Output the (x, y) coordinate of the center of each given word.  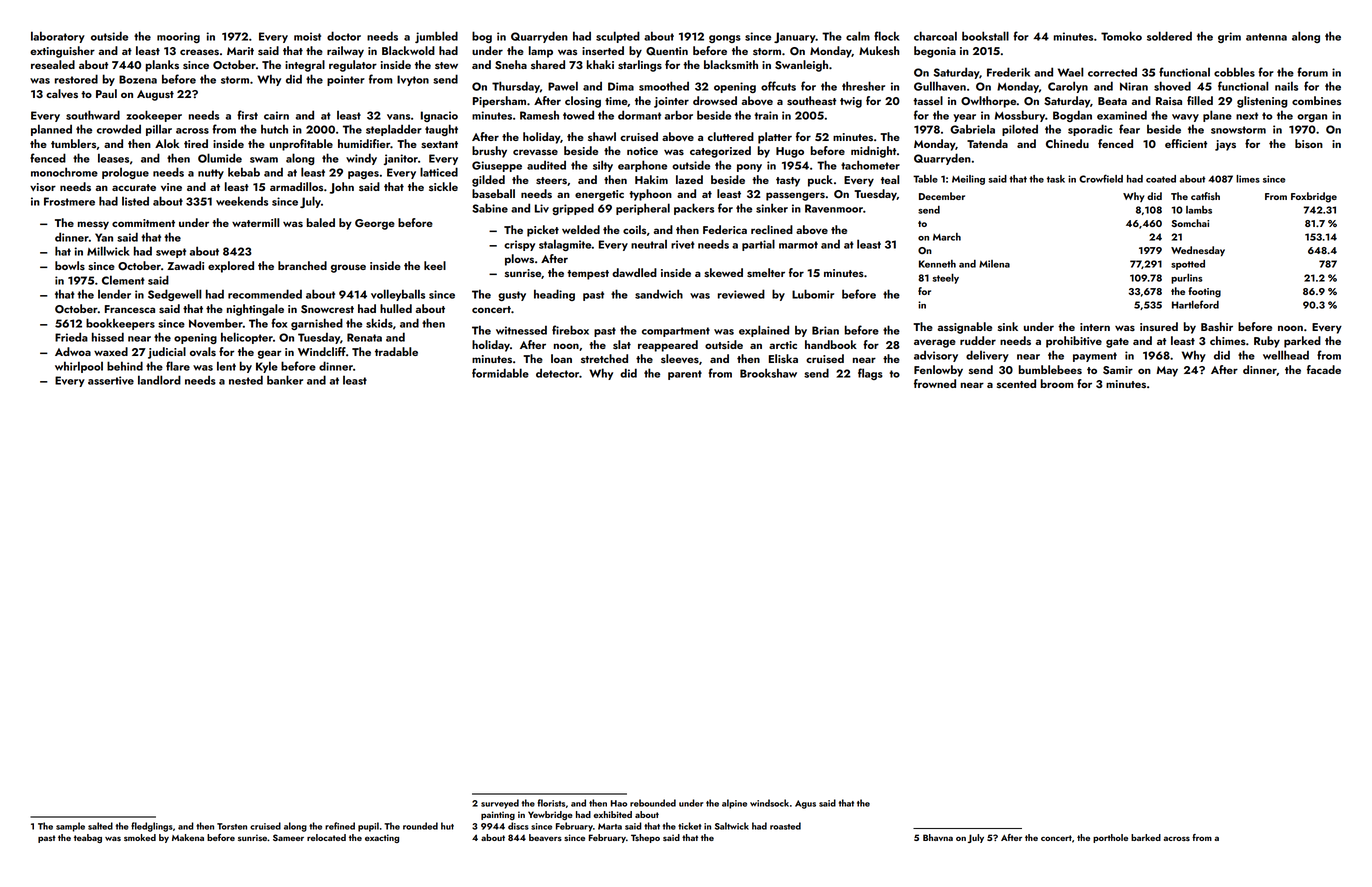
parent (685, 375)
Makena (188, 837)
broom (1057, 383)
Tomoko (1121, 36)
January (795, 37)
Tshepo (645, 838)
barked (1146, 837)
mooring (178, 37)
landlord (159, 380)
